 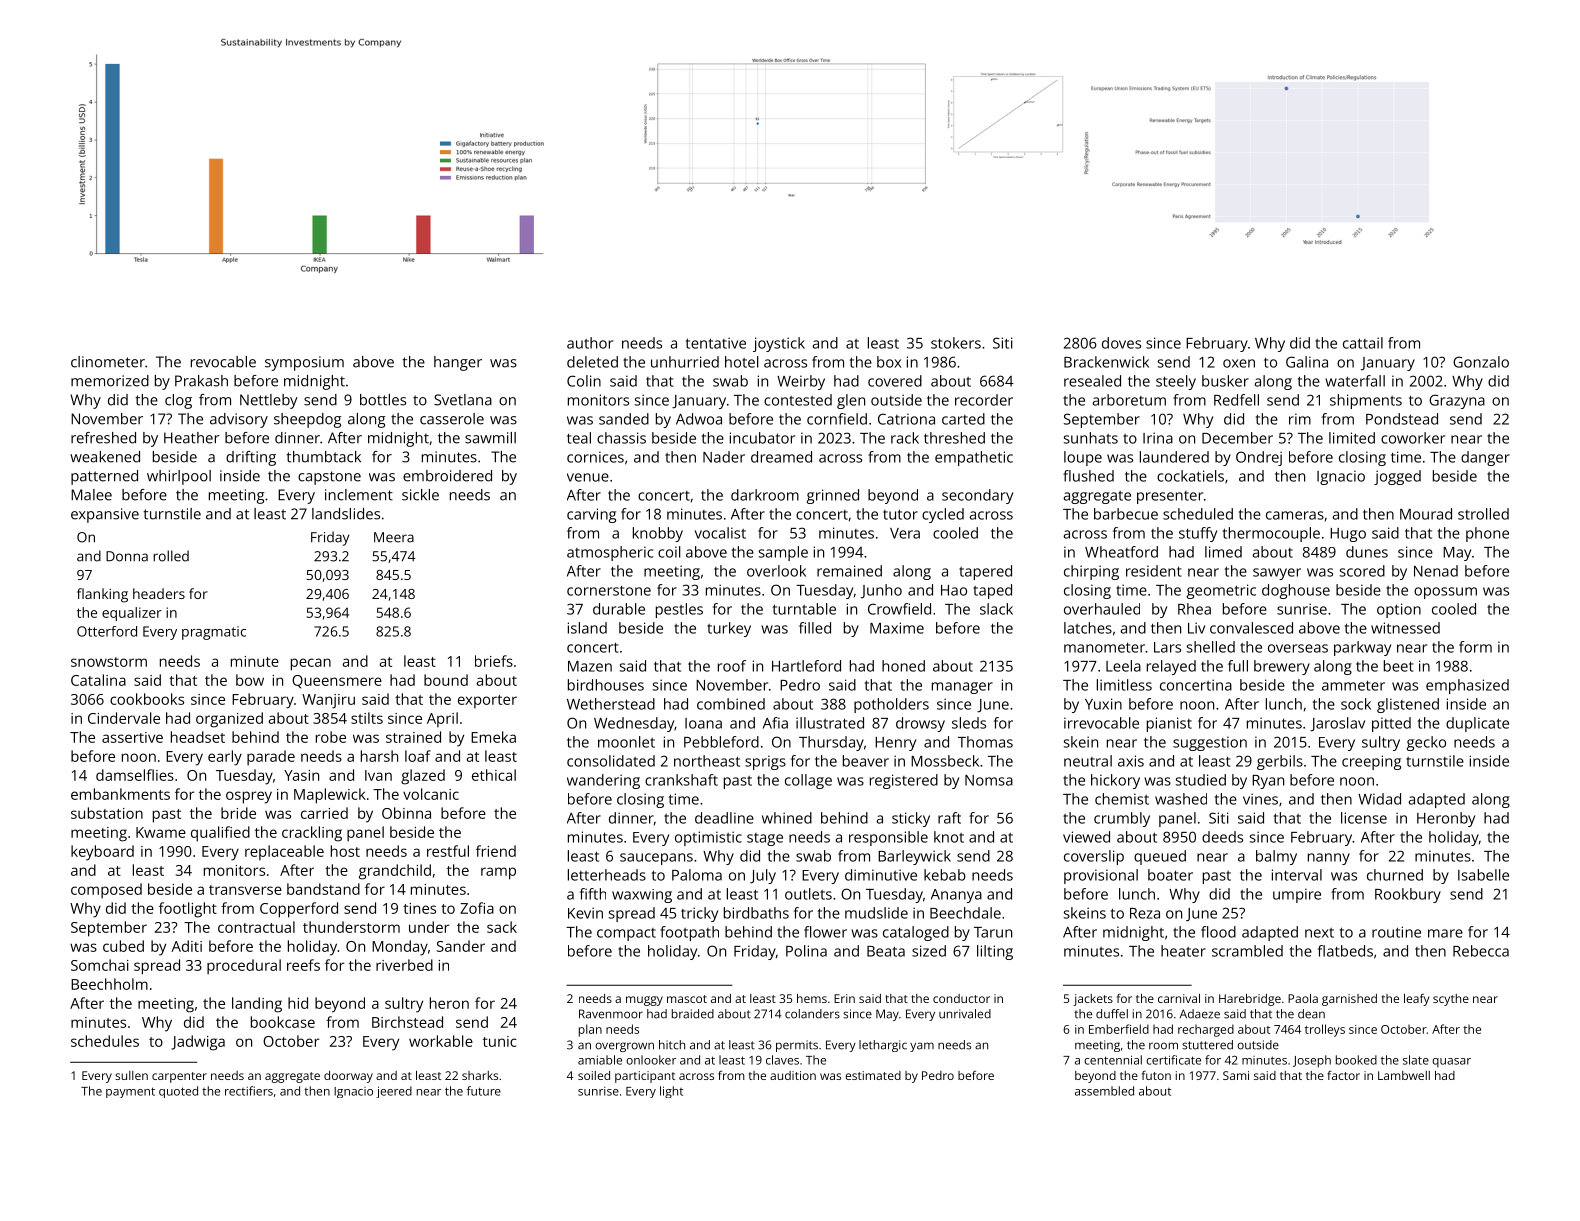 I want to click on Tarun, so click(x=993, y=932).
